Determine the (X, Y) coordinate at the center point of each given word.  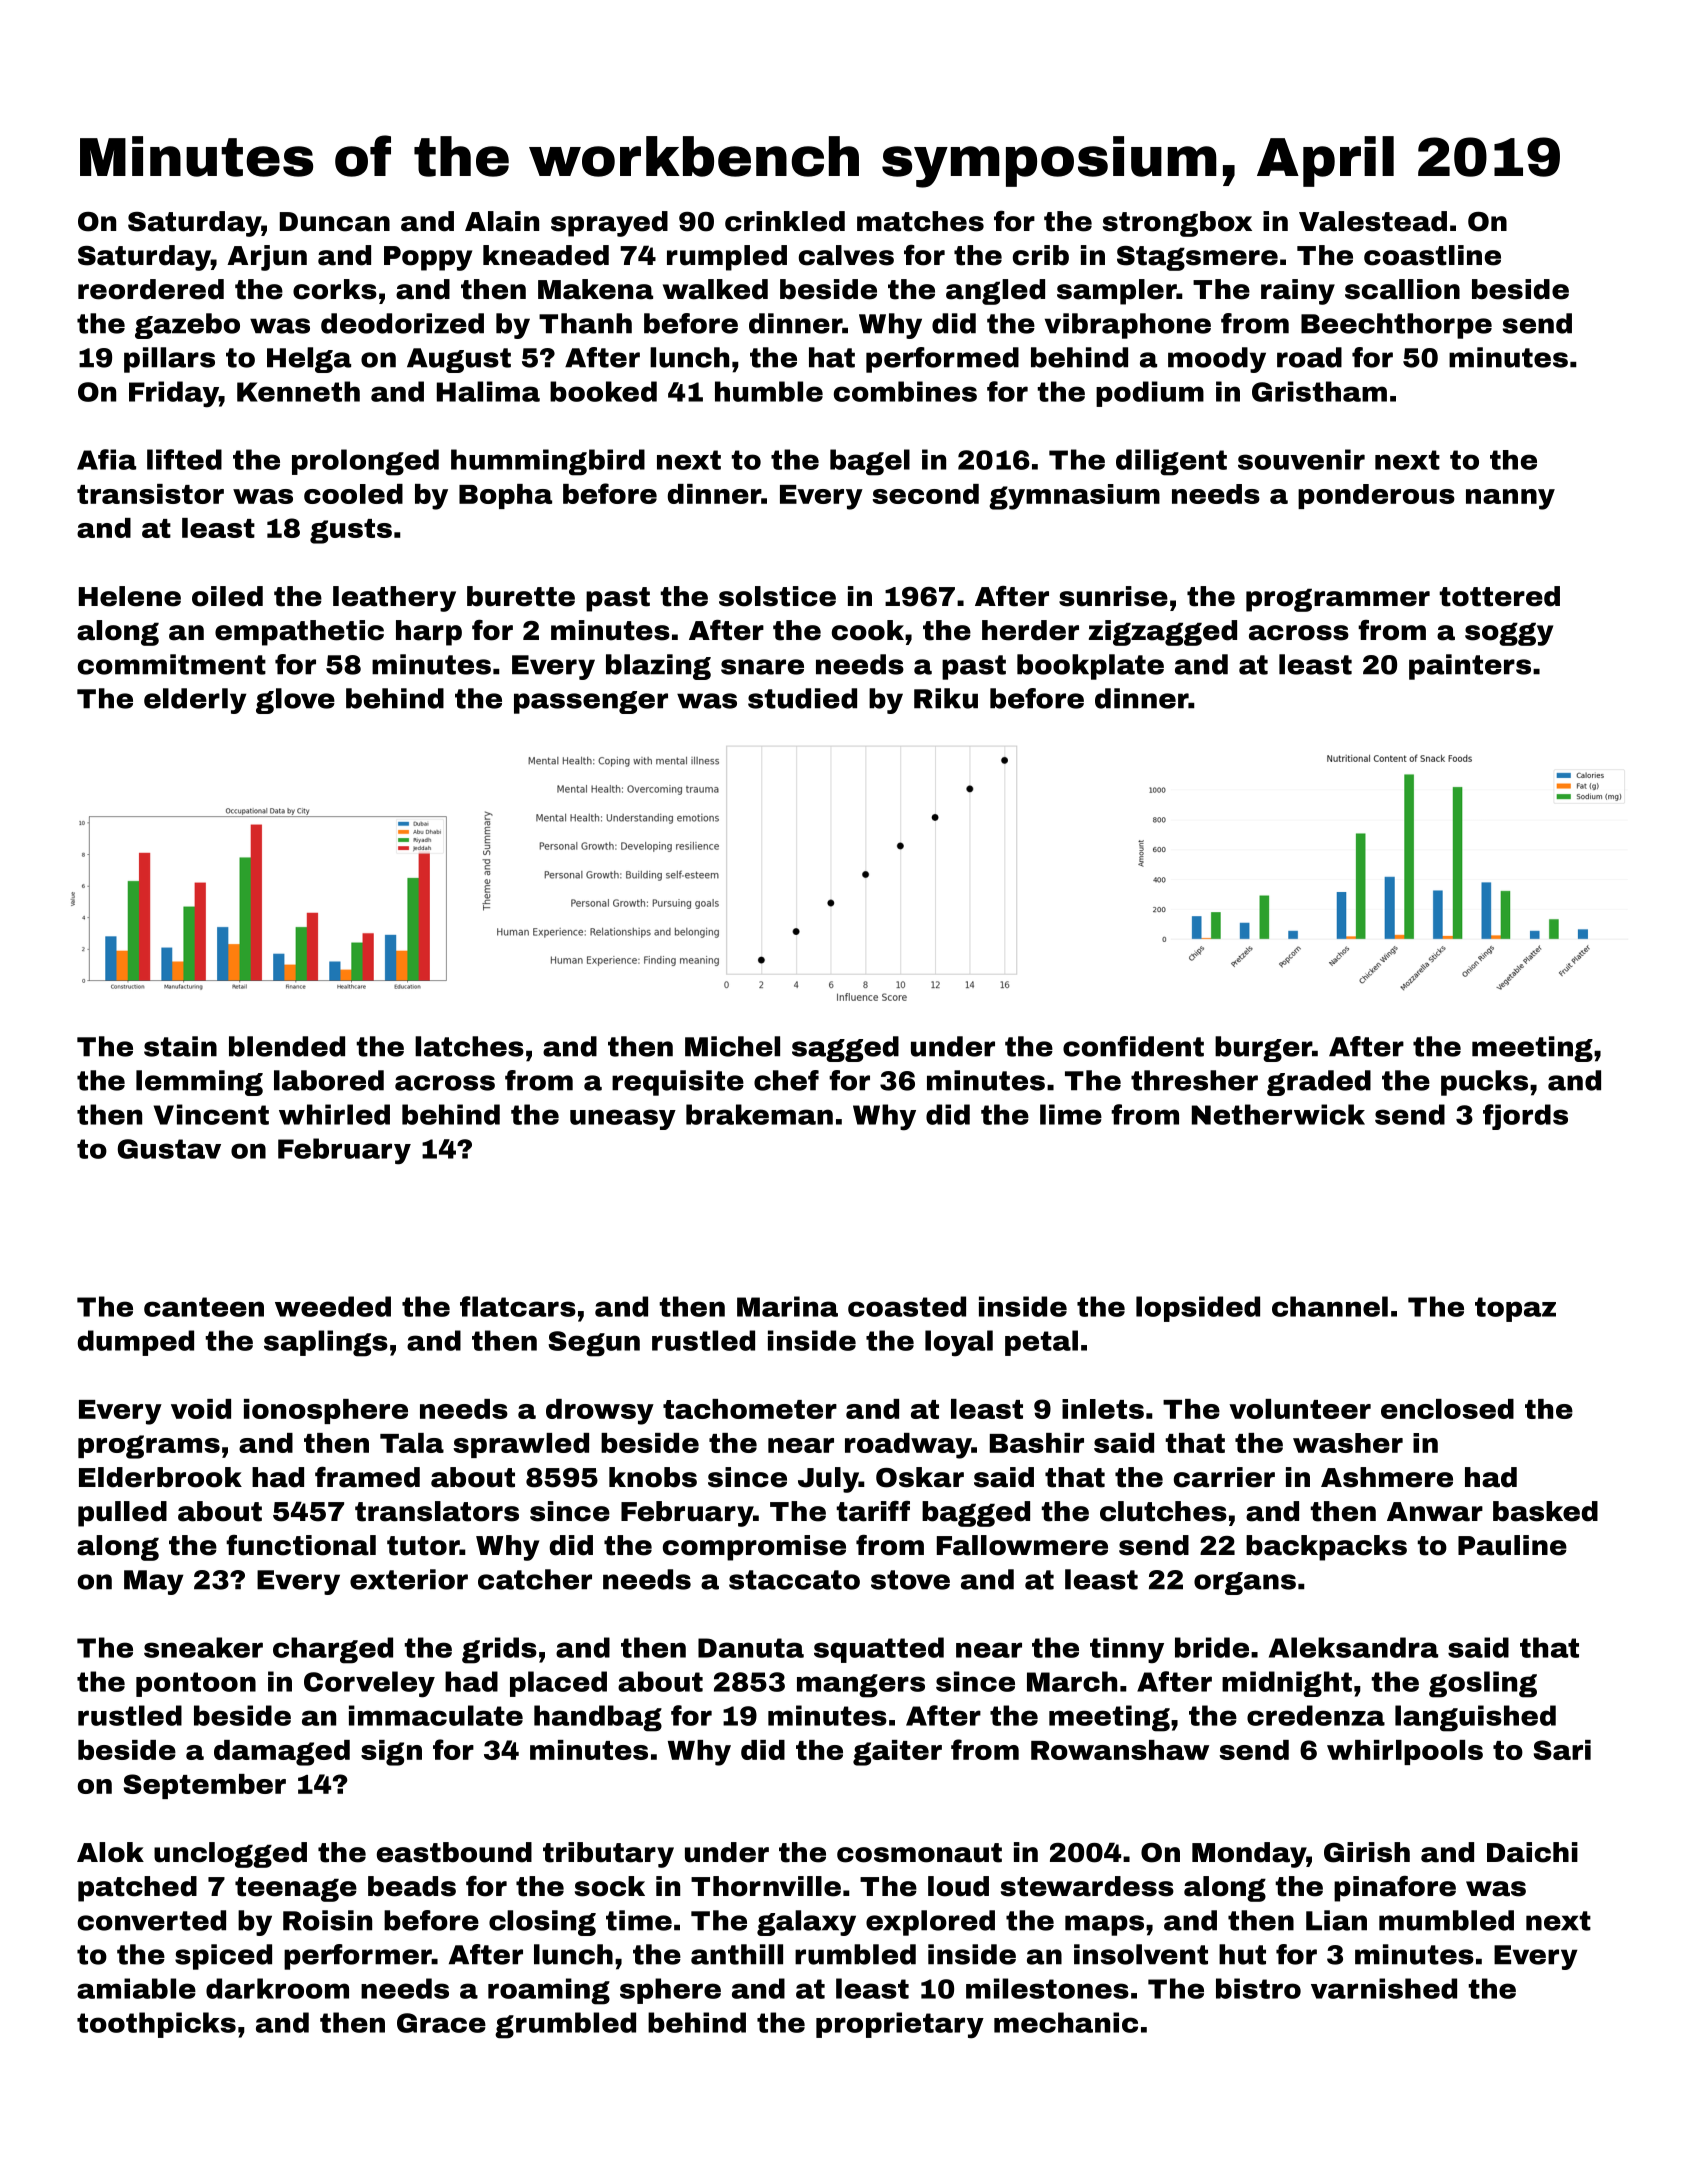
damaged (282, 1753)
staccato (794, 1580)
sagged (845, 1049)
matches (920, 221)
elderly (195, 701)
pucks (1484, 1083)
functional (301, 1545)
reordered (151, 289)
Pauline (1512, 1545)
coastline (1432, 255)
